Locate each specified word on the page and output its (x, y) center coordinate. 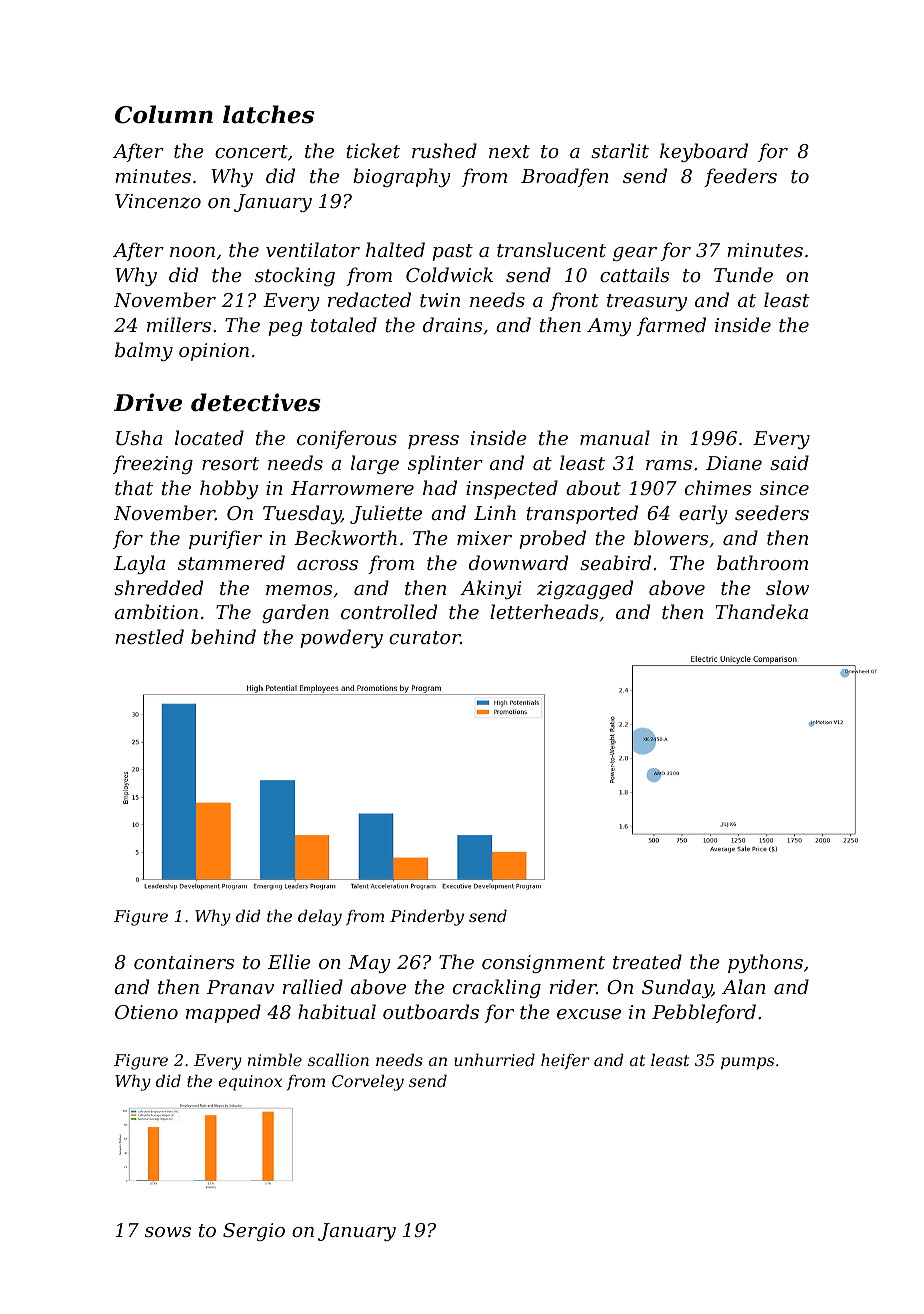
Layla (139, 564)
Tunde (743, 274)
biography (402, 177)
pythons (765, 963)
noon (192, 252)
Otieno (146, 1012)
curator (424, 637)
